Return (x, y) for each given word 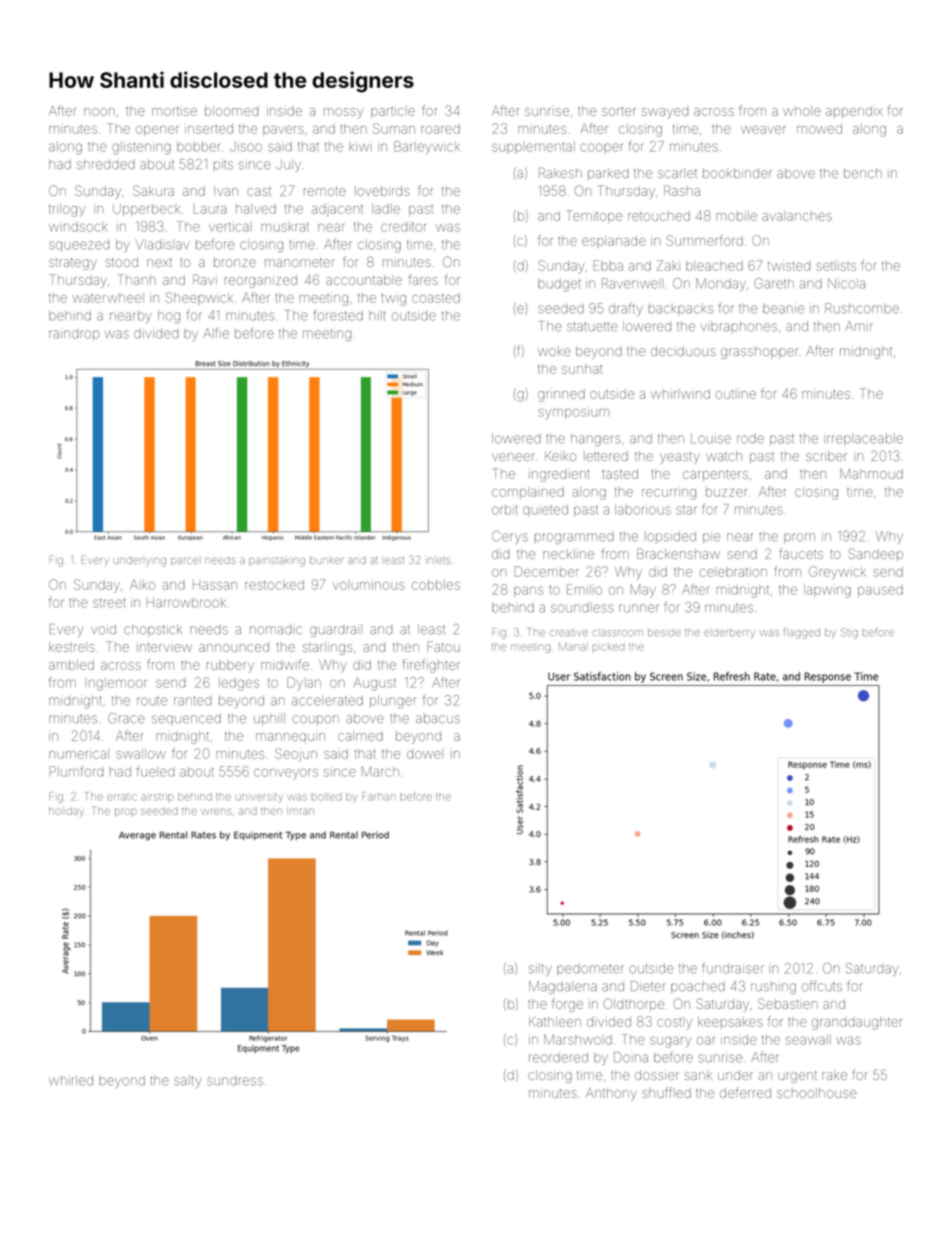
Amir (859, 326)
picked (609, 647)
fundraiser (733, 968)
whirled (71, 1080)
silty (540, 969)
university (259, 798)
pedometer (590, 970)
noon (99, 112)
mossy (343, 113)
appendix (854, 112)
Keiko (560, 456)
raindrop (74, 334)
